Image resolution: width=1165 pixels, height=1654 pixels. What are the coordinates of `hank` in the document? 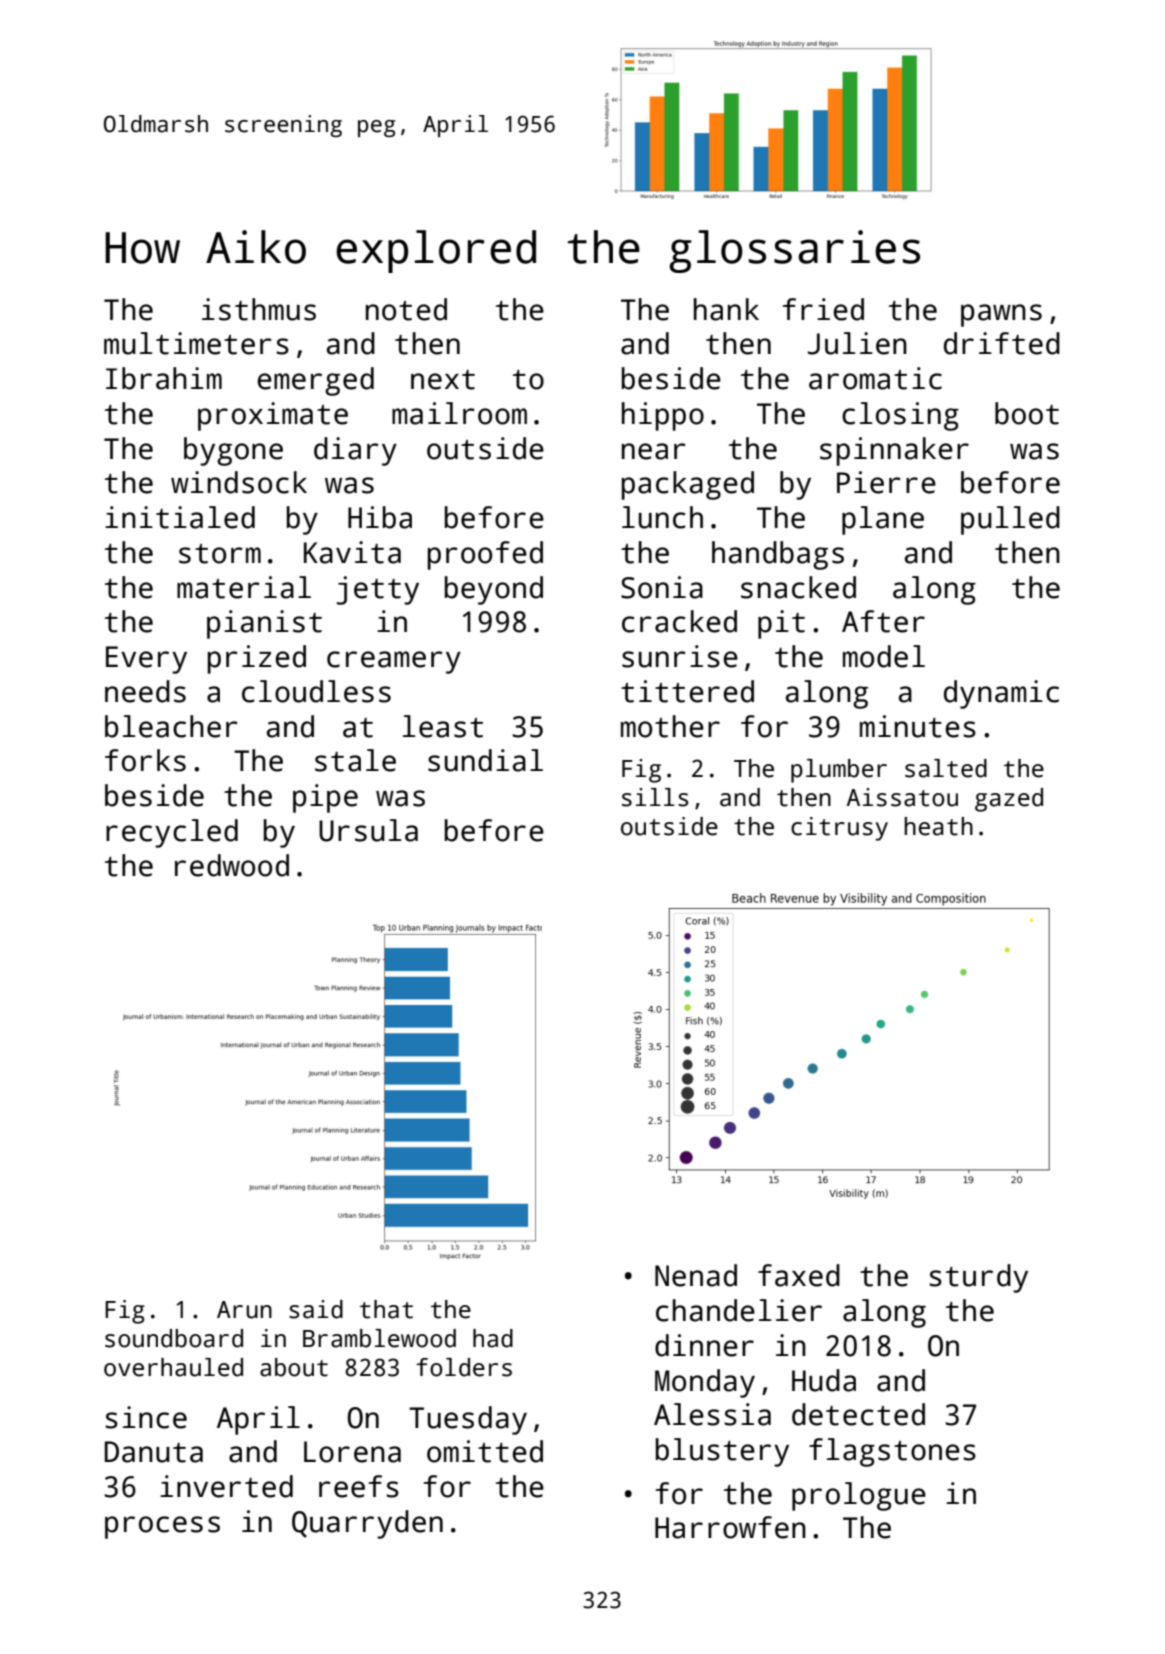 It's located at (726, 309).
